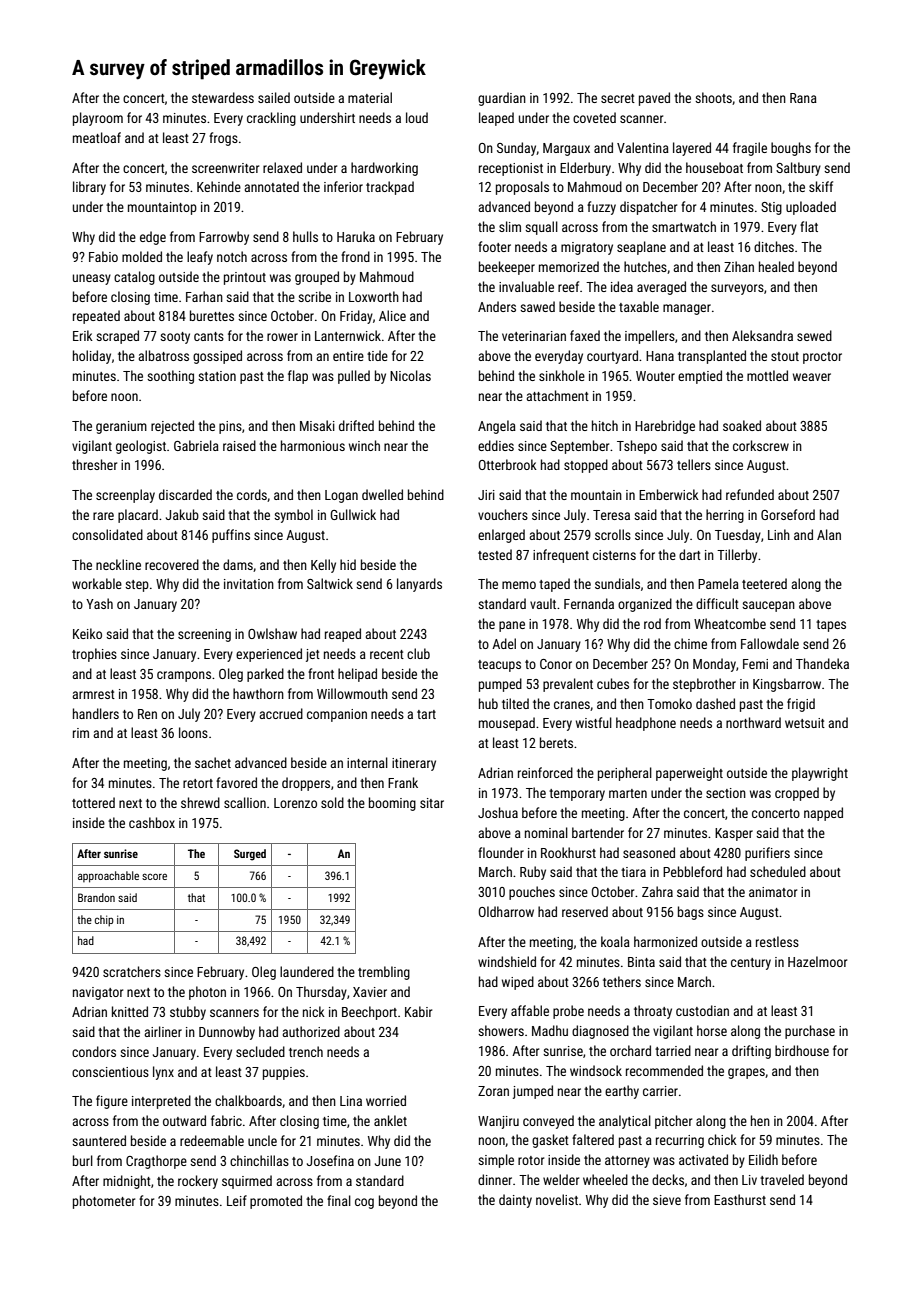  I want to click on reef, so click(568, 286).
